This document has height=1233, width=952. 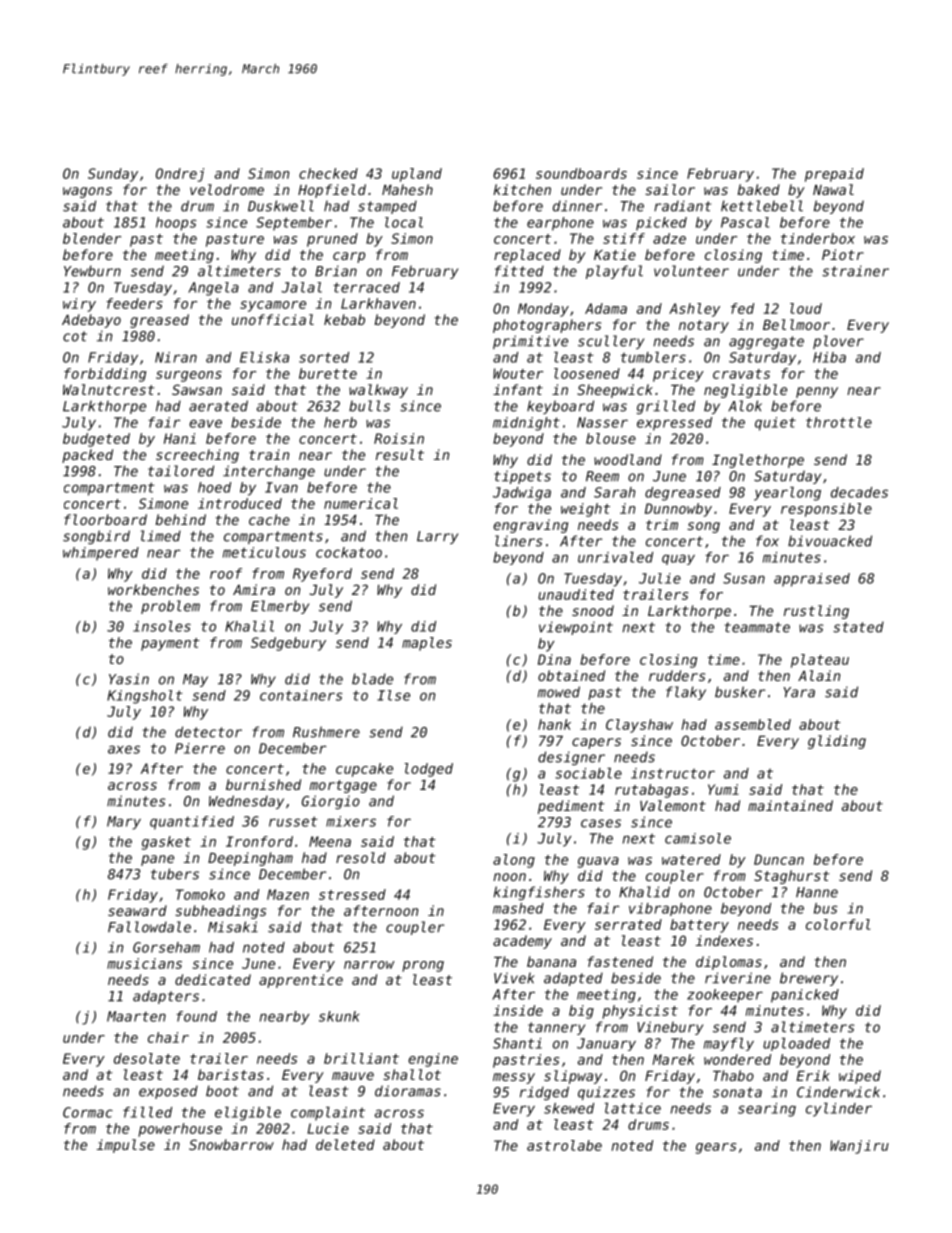 I want to click on sonata, so click(x=737, y=1092).
